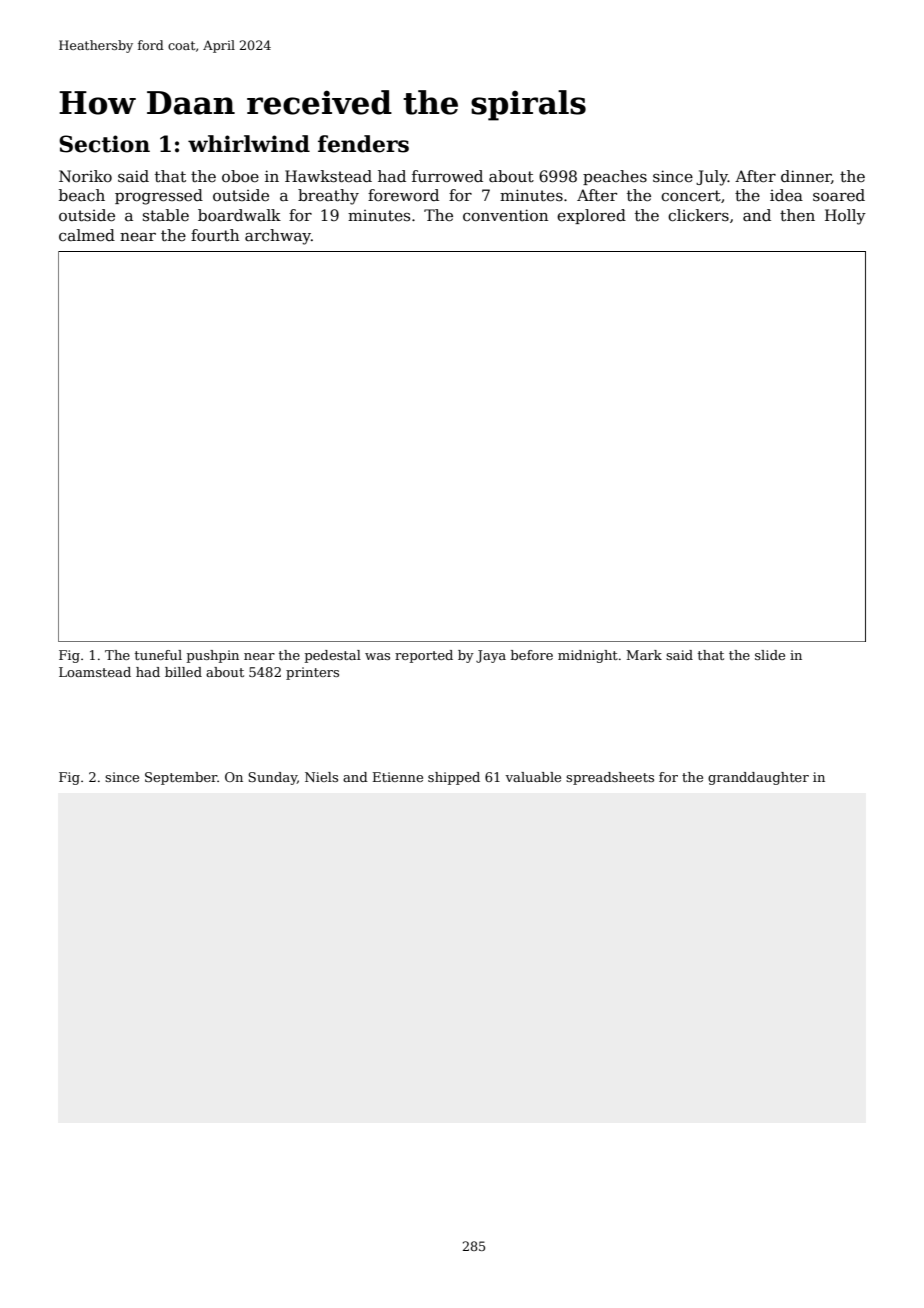 Image resolution: width=924 pixels, height=1308 pixels. What do you see at coordinates (447, 176) in the screenshot?
I see `furrowed` at bounding box center [447, 176].
